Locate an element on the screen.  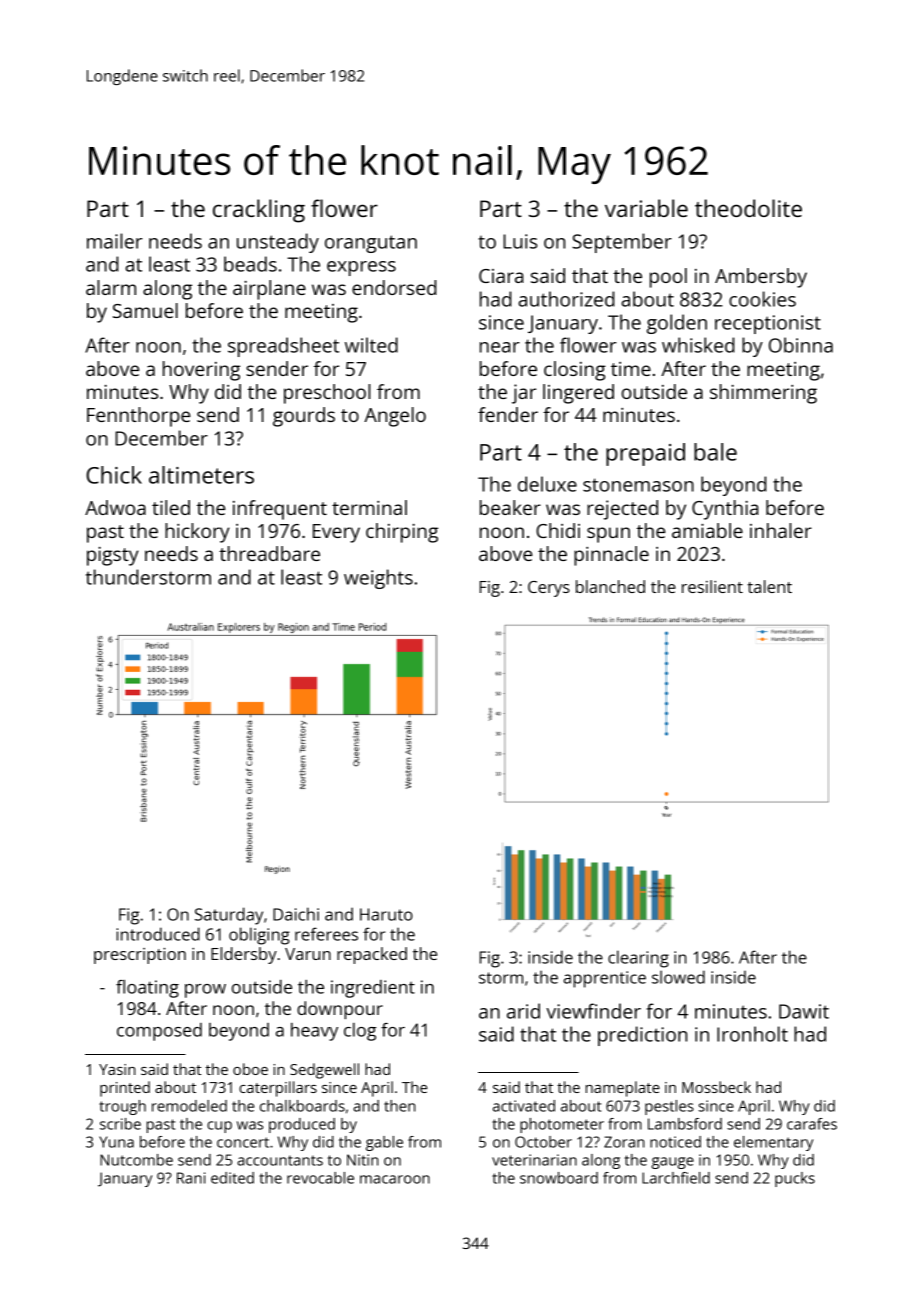
pigsty is located at coordinates (113, 556).
